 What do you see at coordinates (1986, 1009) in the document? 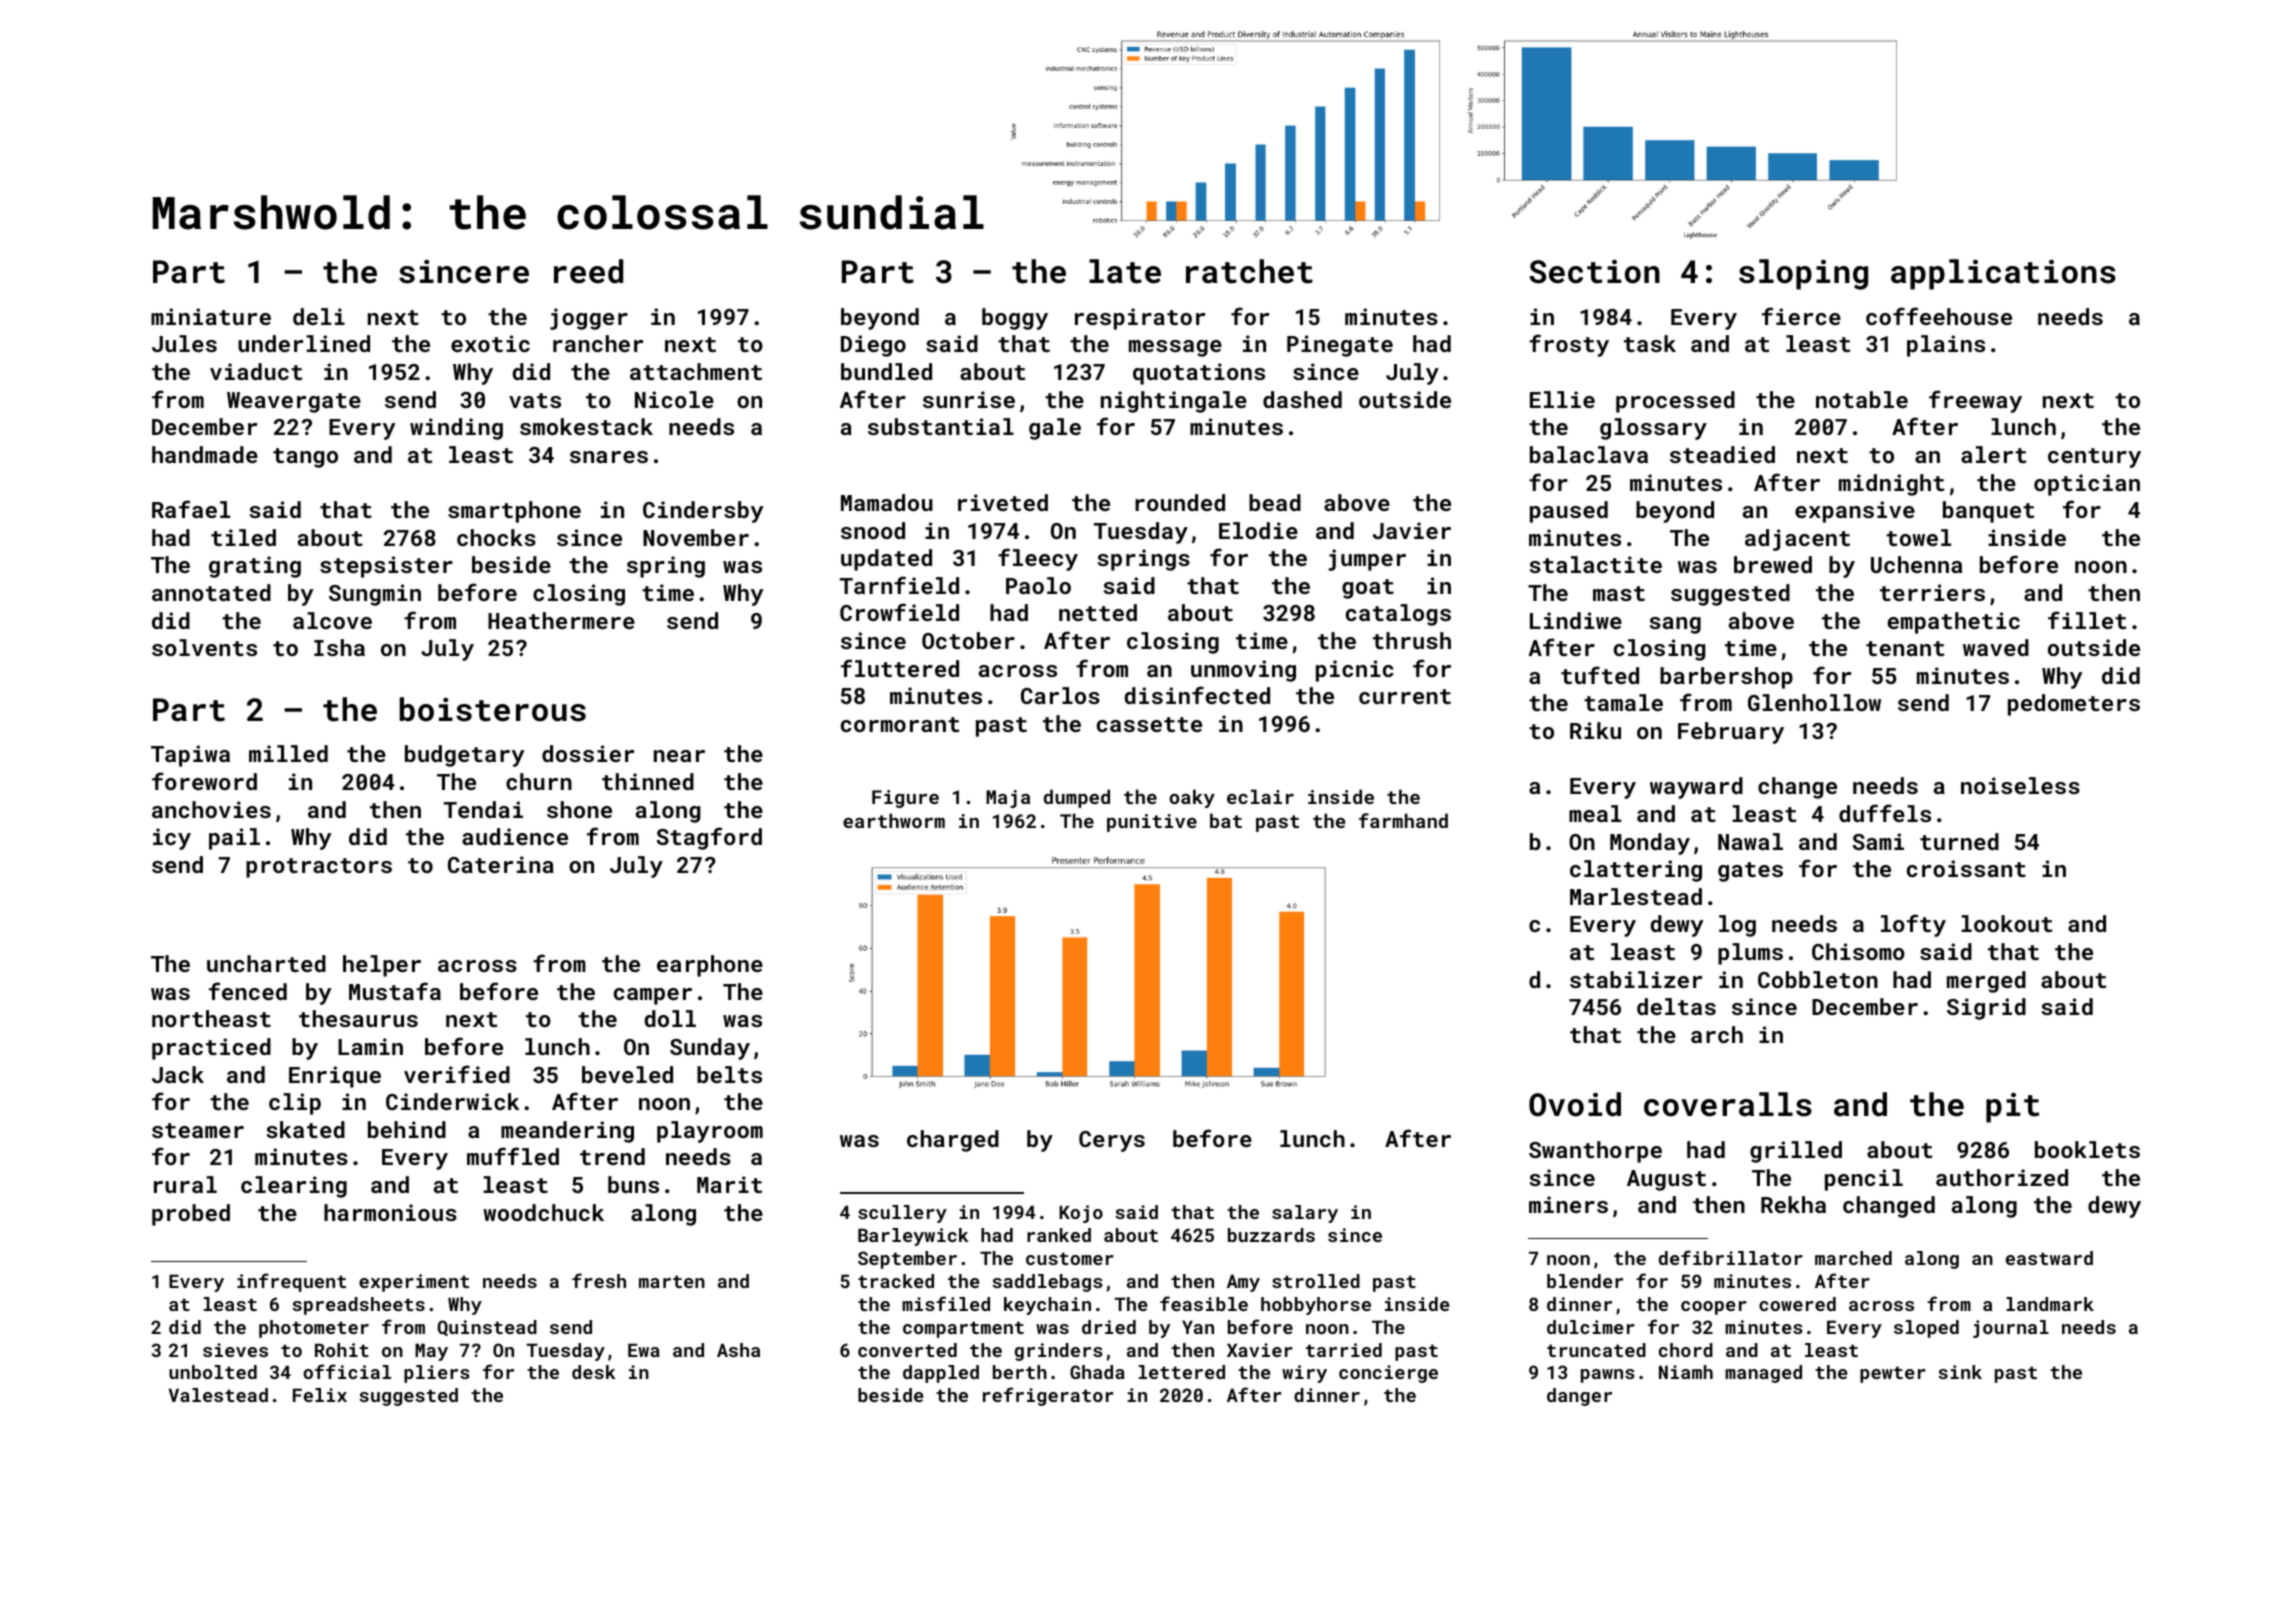
I see `Sigrid` at bounding box center [1986, 1009].
